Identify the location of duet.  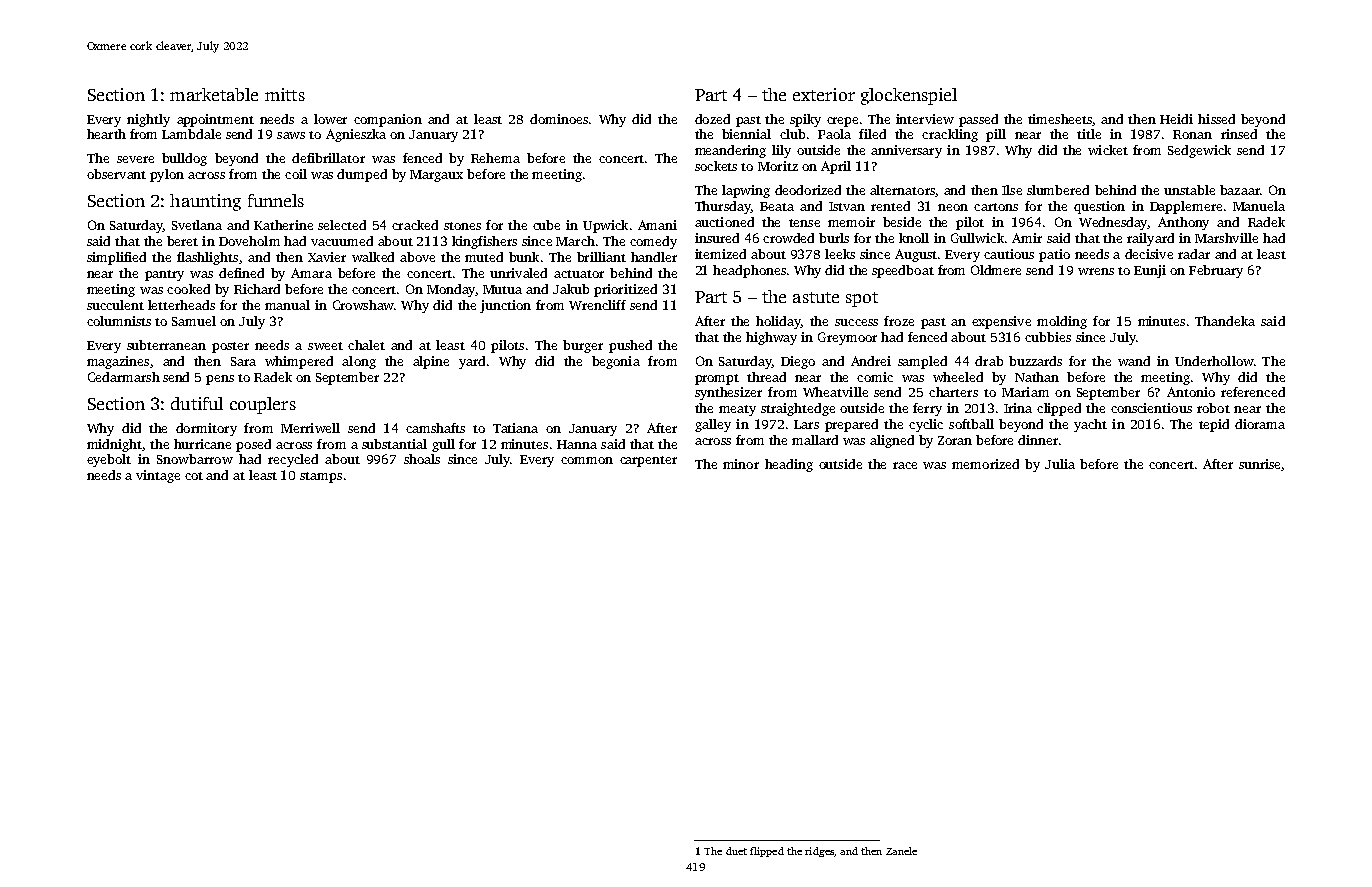
(736, 851).
